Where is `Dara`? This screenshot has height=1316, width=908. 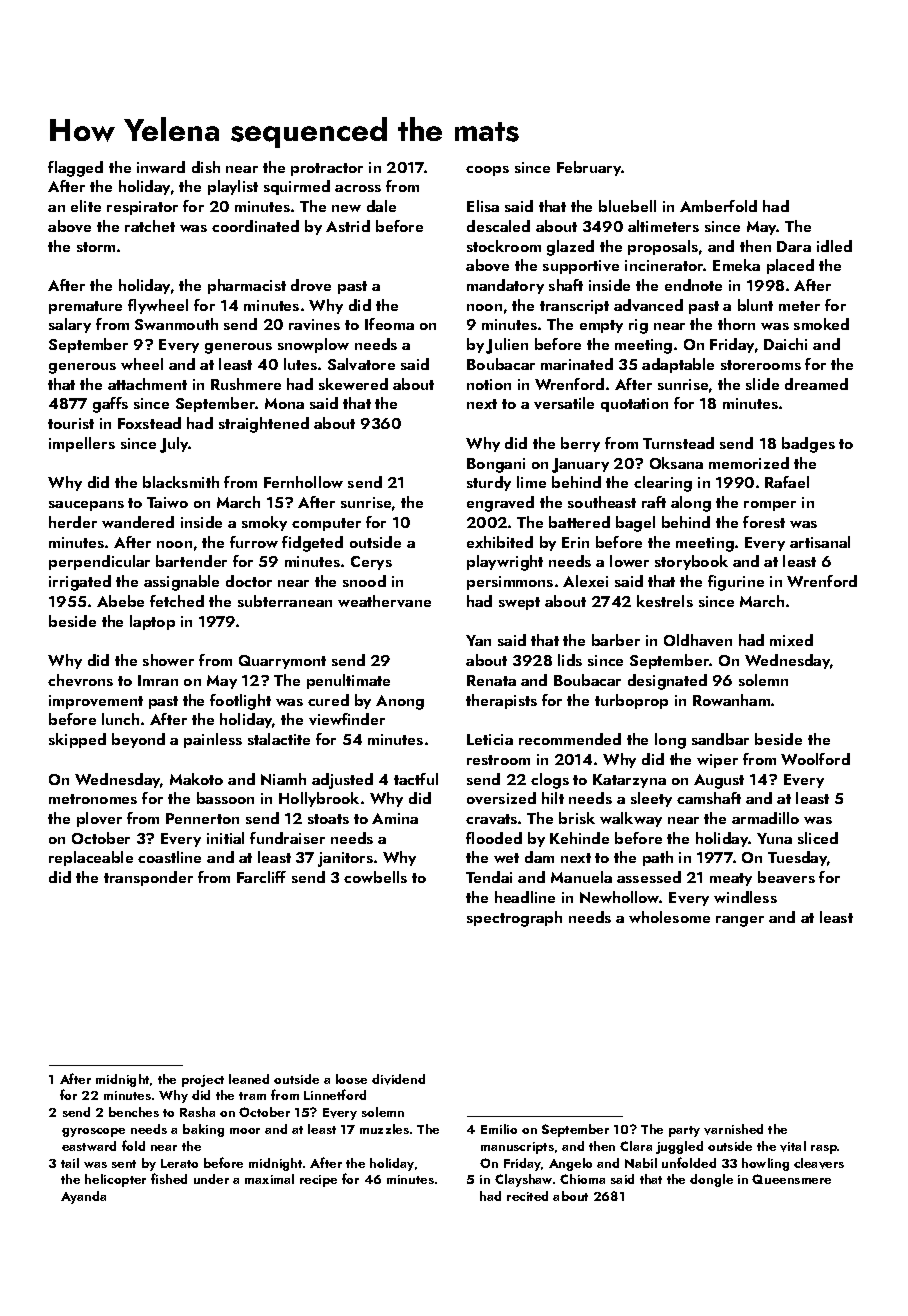 Dara is located at coordinates (794, 246).
